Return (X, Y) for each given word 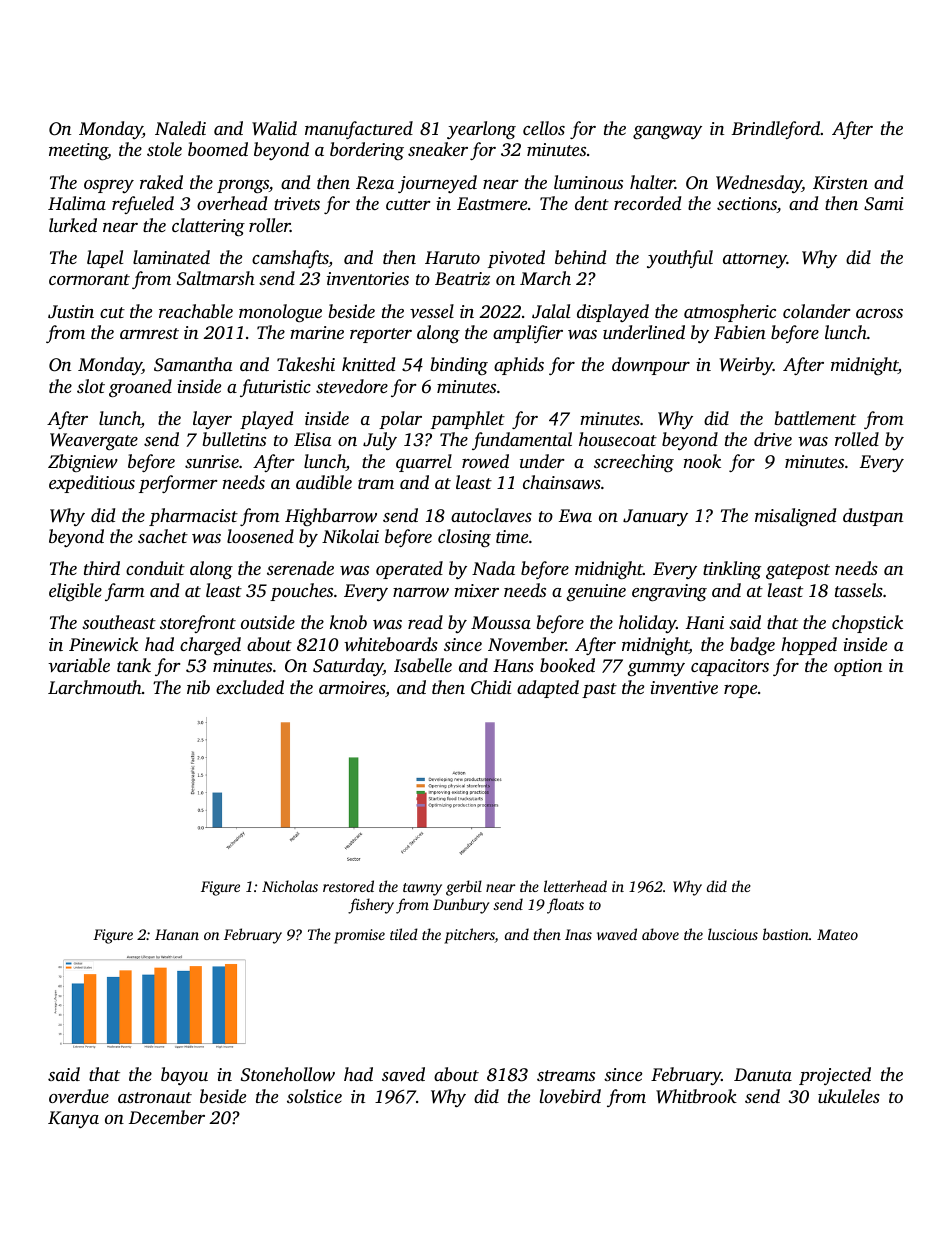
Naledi (180, 128)
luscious (733, 934)
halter (652, 182)
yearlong (481, 130)
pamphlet (468, 420)
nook (702, 461)
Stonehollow (288, 1074)
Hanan (177, 934)
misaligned (795, 517)
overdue (79, 1096)
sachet (163, 536)
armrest (149, 333)
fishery (371, 906)
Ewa (575, 515)
